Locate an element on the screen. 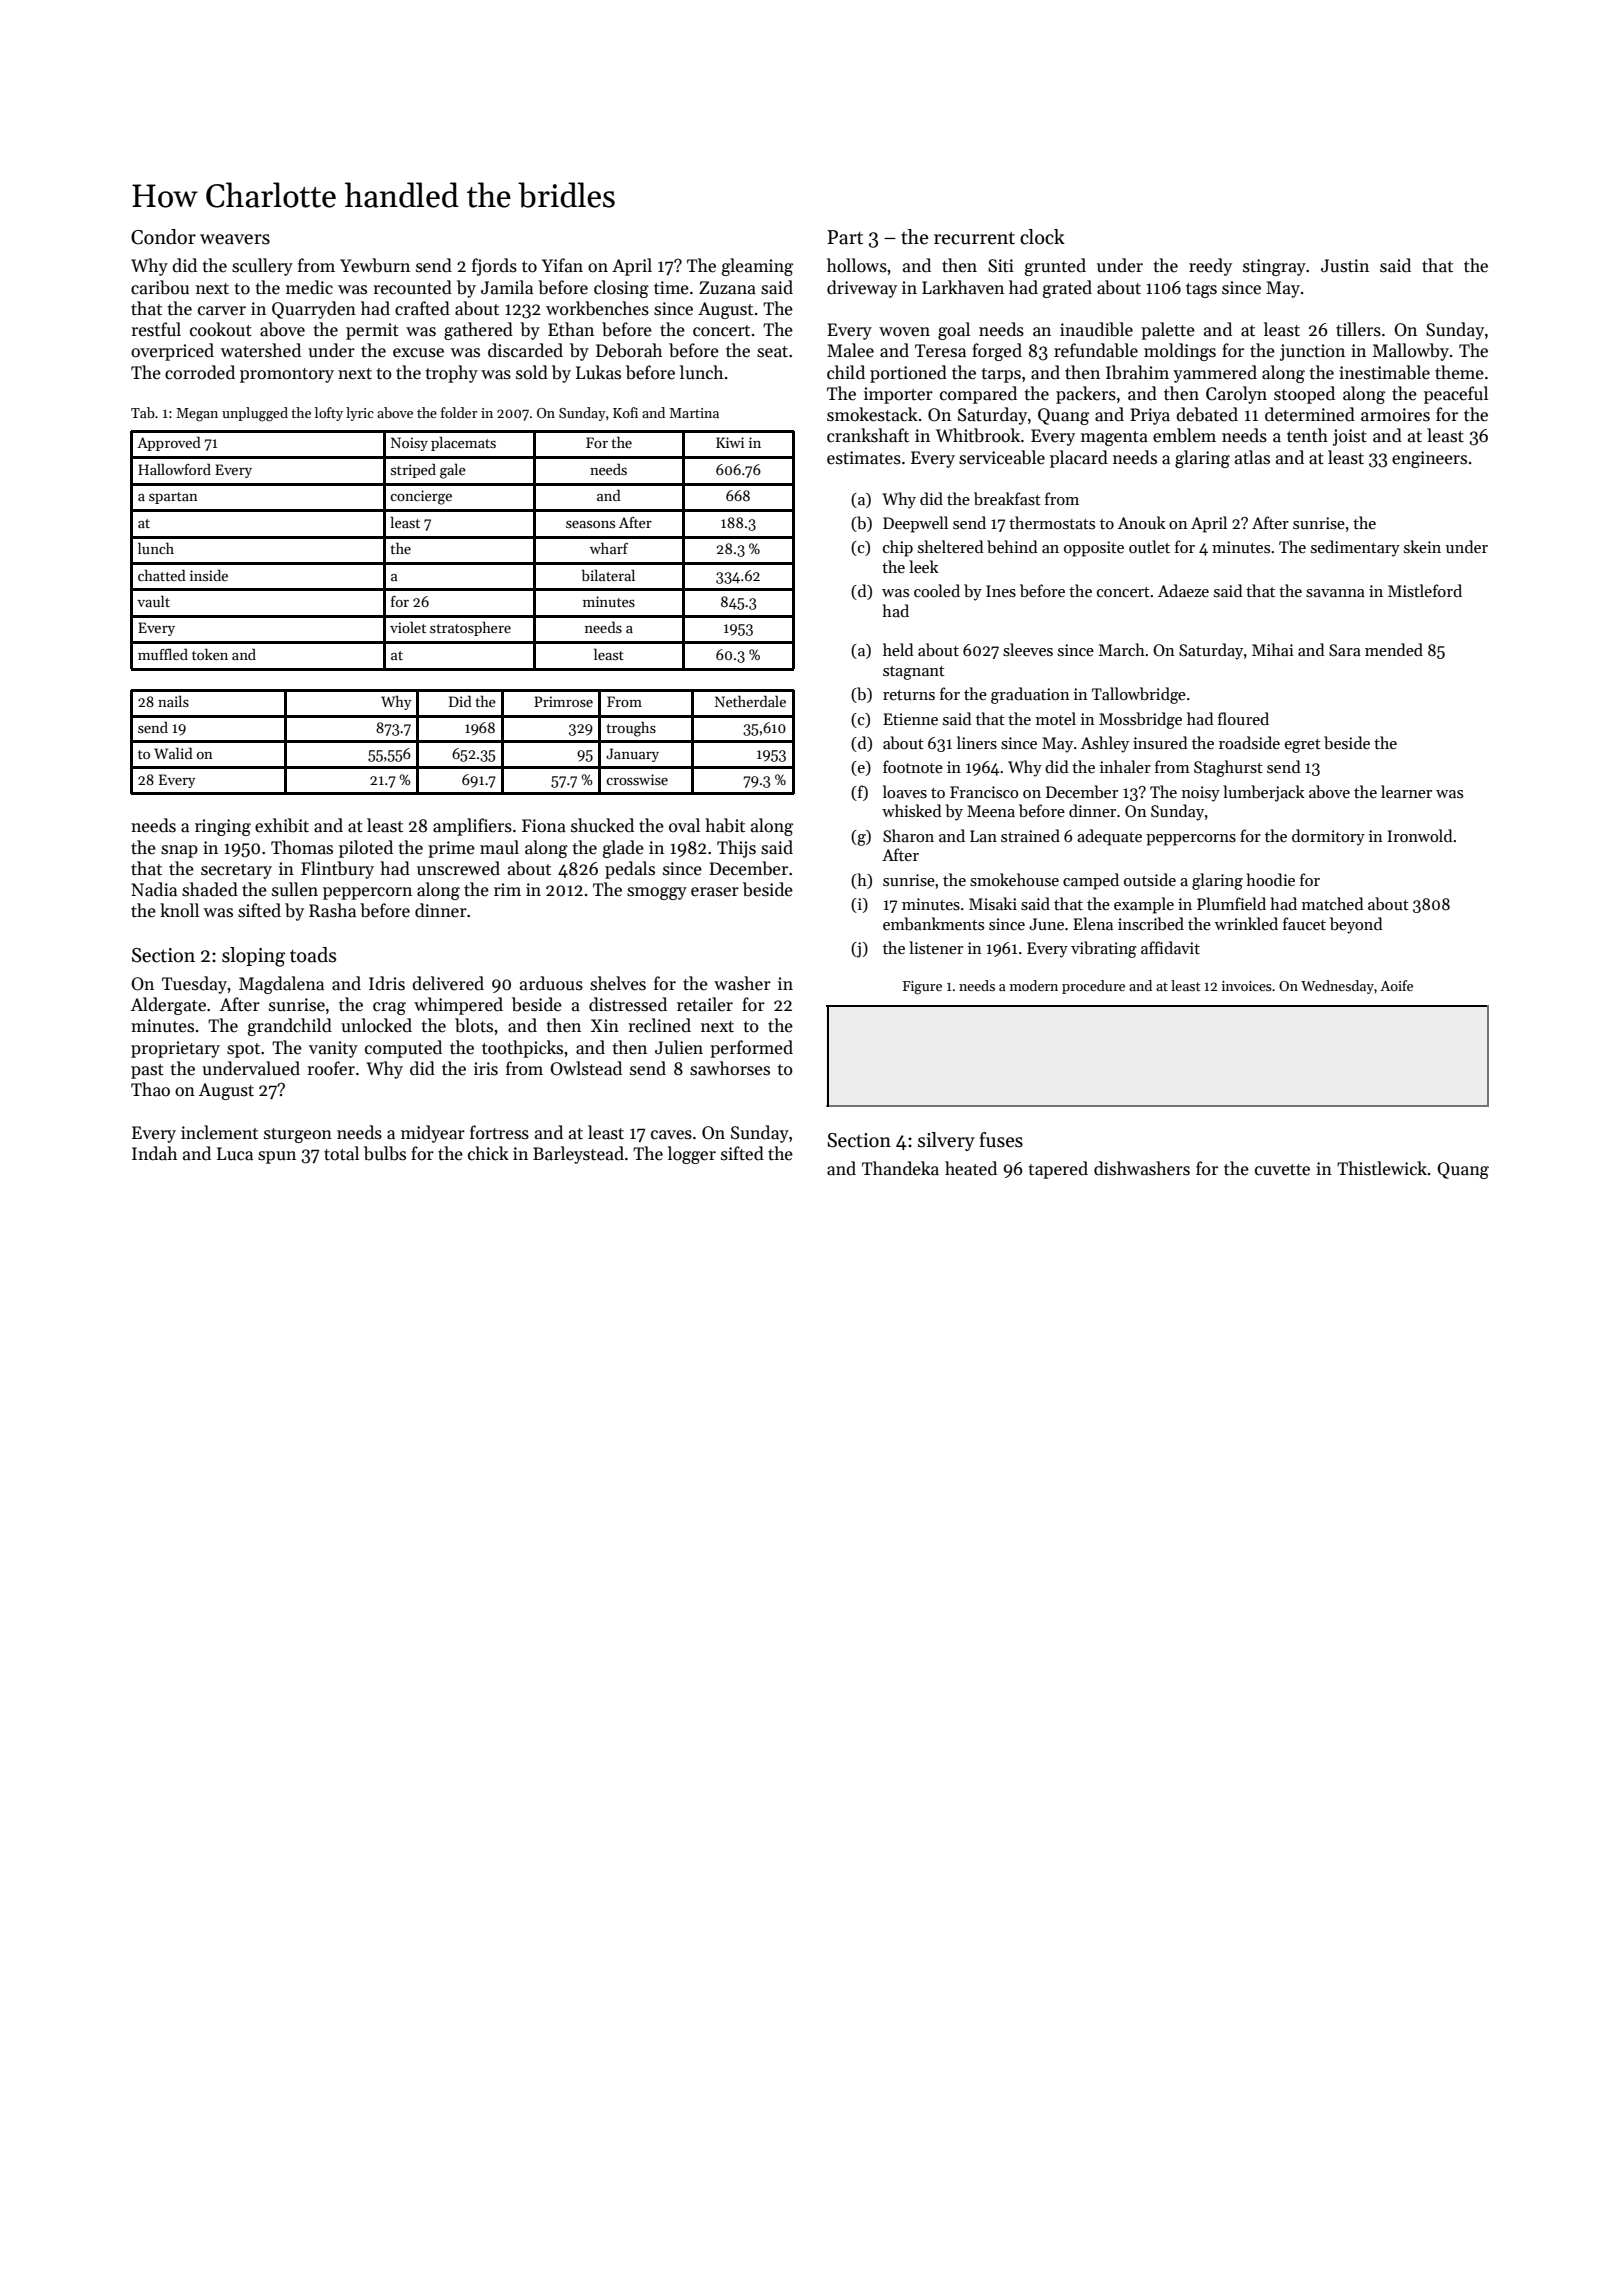 The image size is (1620, 2292). Justin is located at coordinates (1345, 266).
